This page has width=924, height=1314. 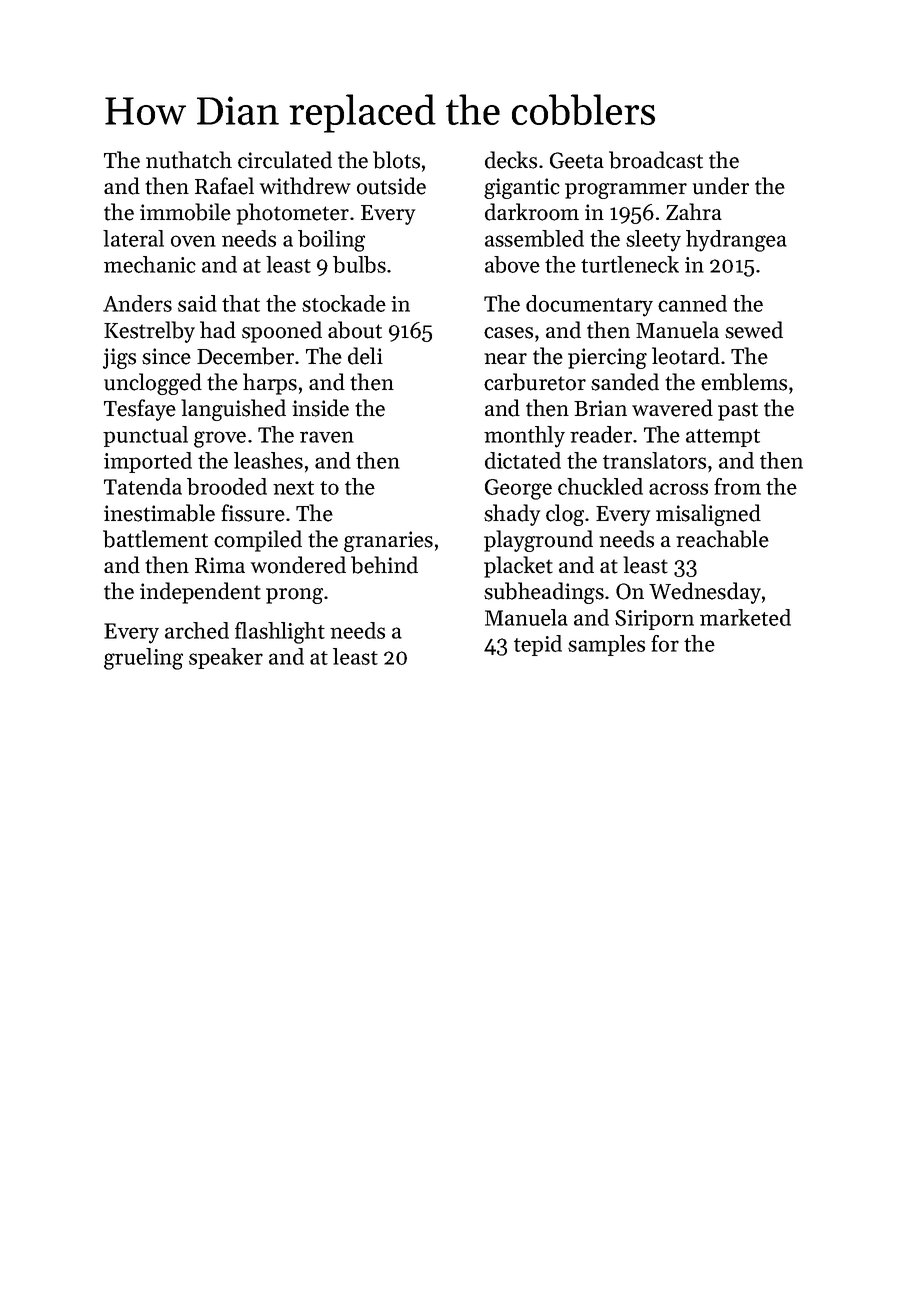 I want to click on sewed, so click(x=754, y=330).
